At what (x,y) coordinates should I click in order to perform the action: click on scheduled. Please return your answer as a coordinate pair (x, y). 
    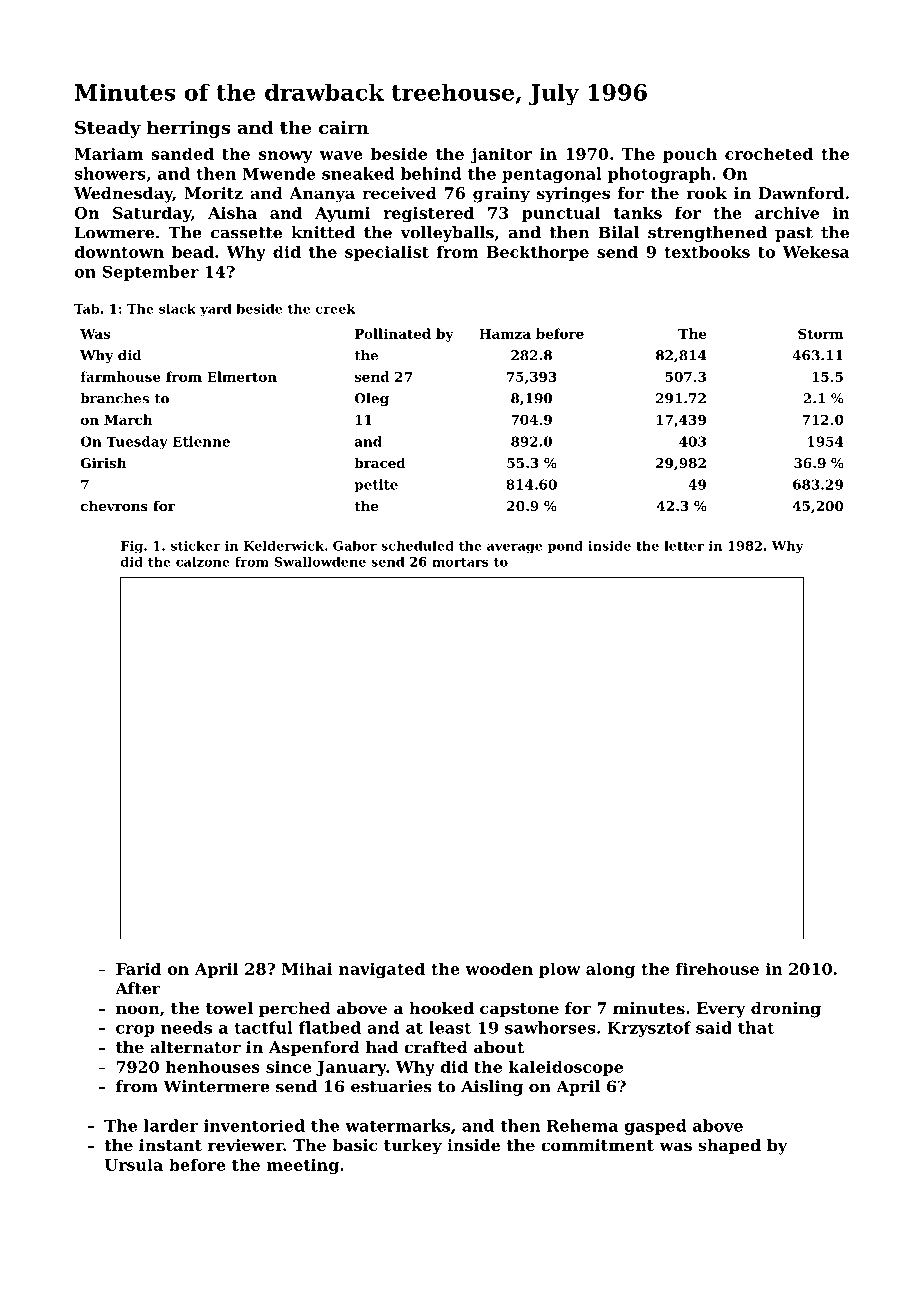
    Looking at the image, I should click on (417, 546).
